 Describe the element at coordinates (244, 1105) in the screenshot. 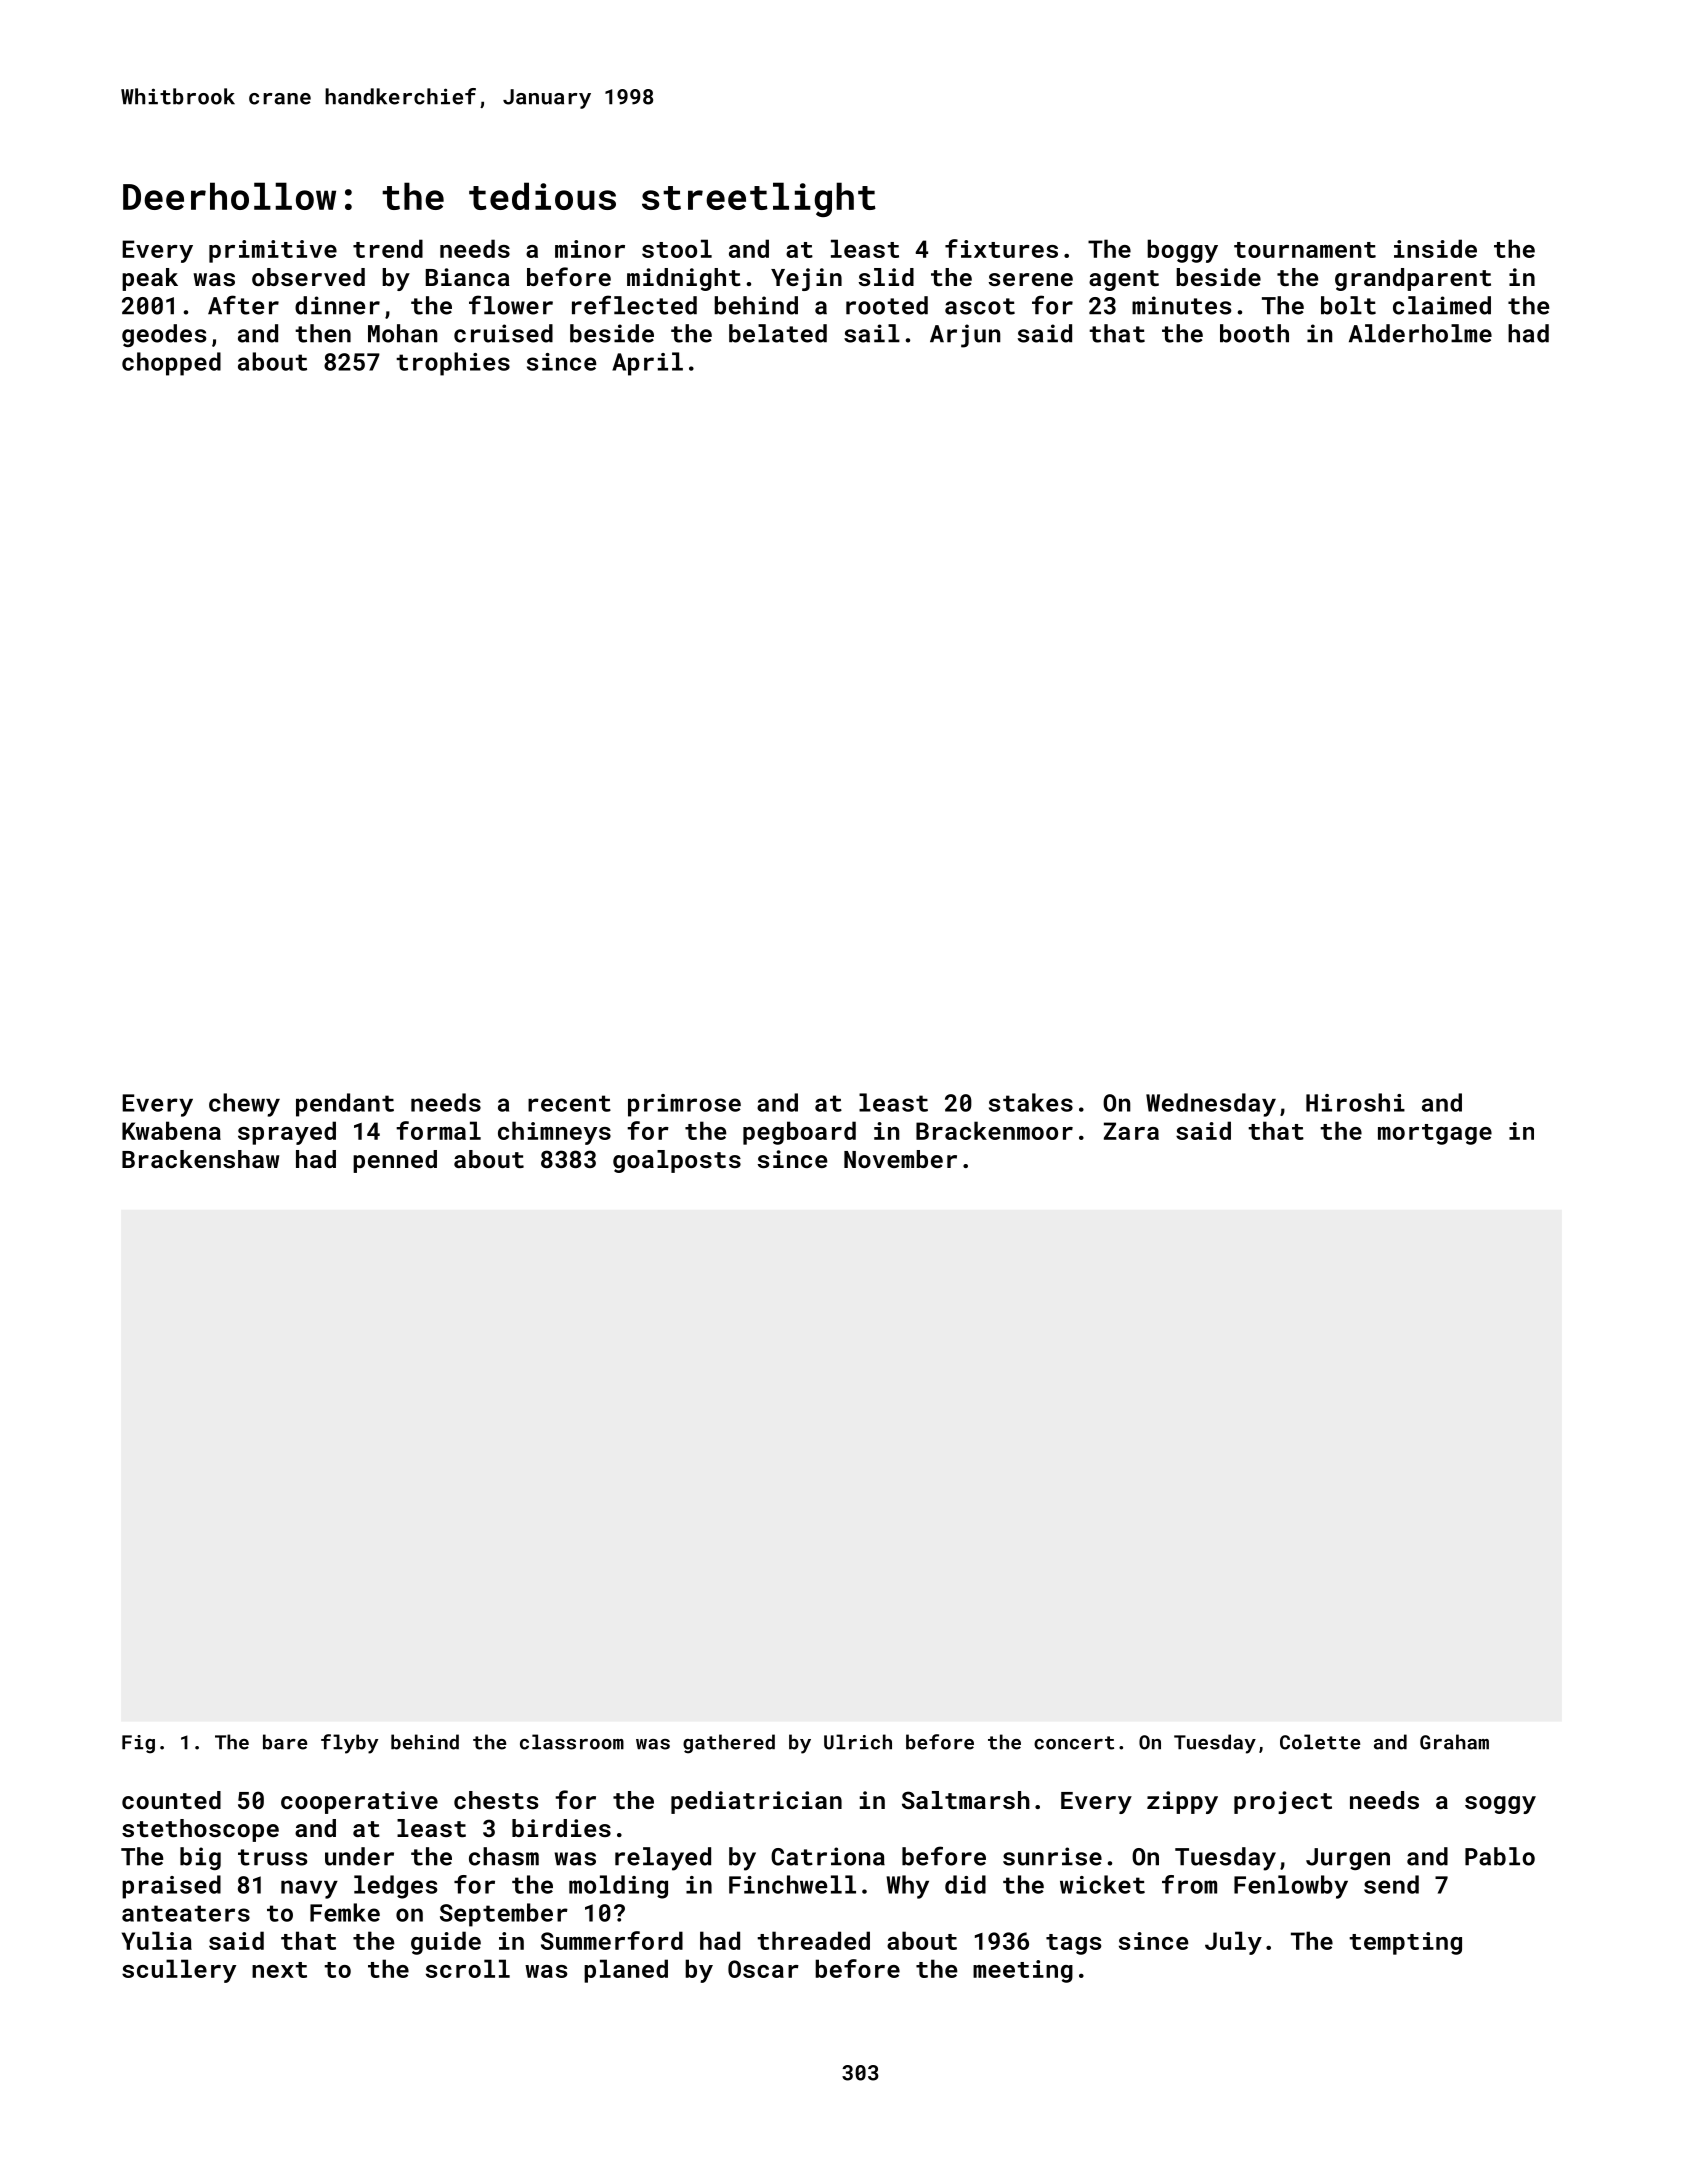

I see `chewy` at that location.
